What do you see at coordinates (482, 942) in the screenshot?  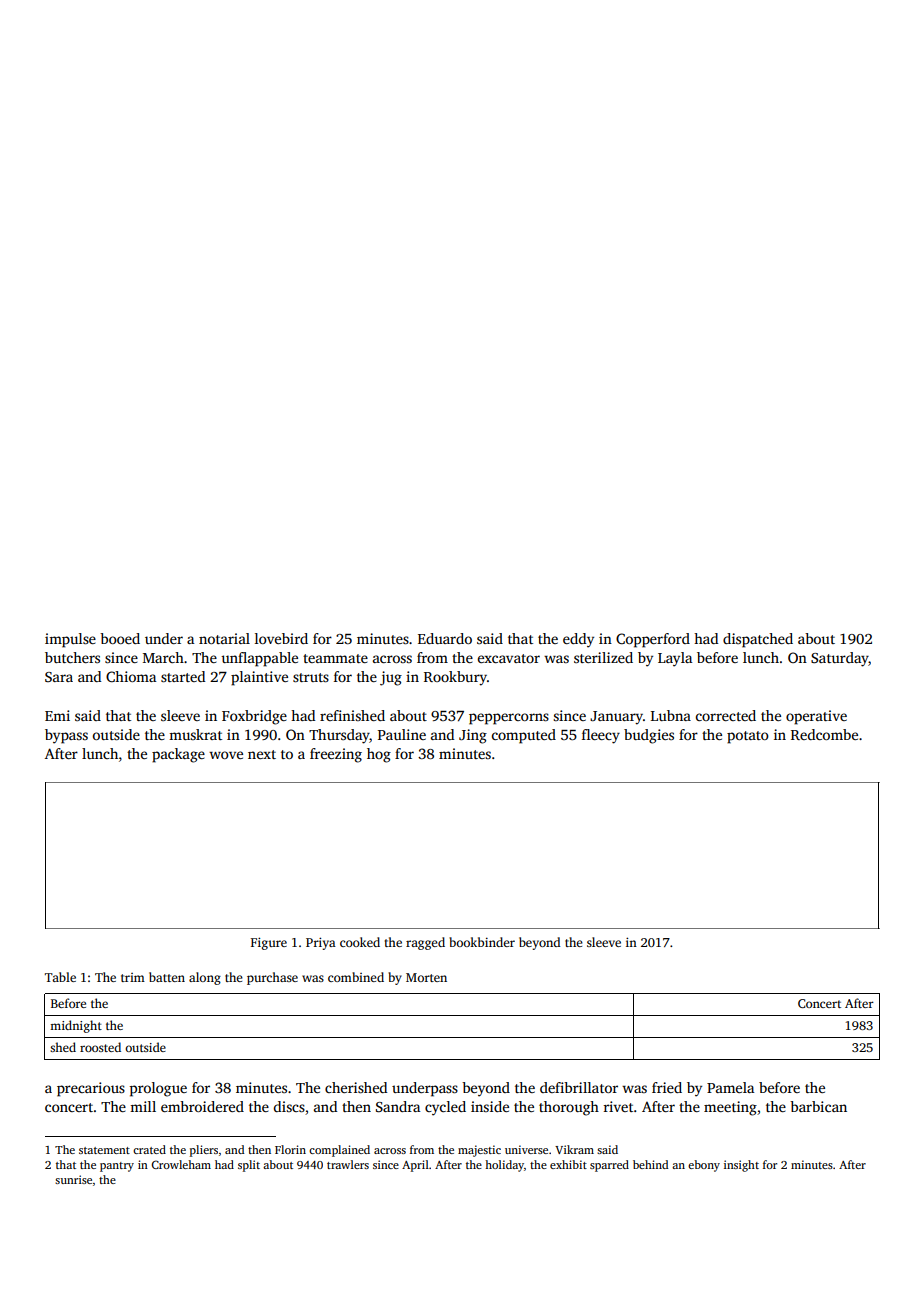 I see `bookbinder` at bounding box center [482, 942].
